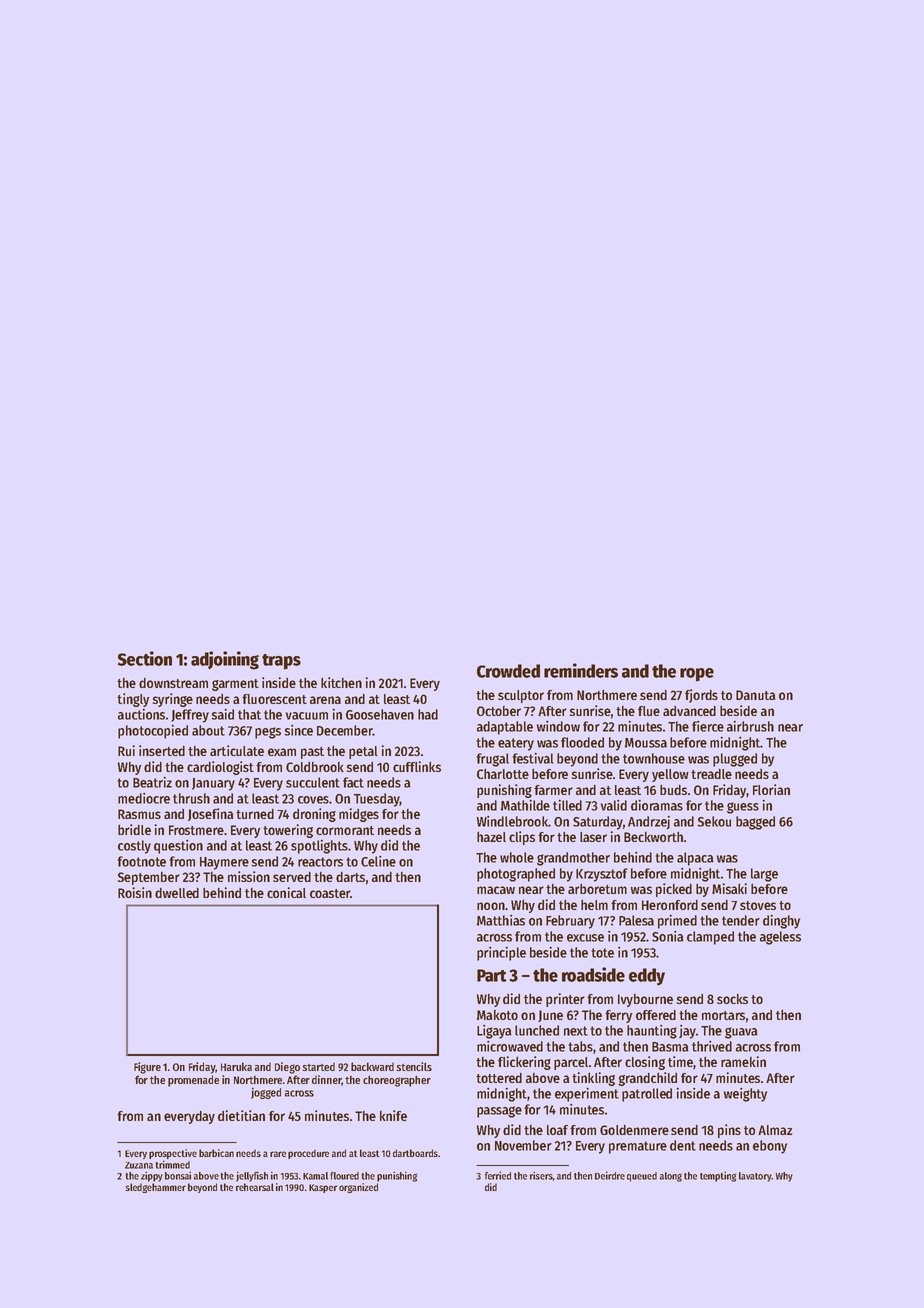 Image resolution: width=924 pixels, height=1308 pixels. I want to click on jogged, so click(266, 1093).
